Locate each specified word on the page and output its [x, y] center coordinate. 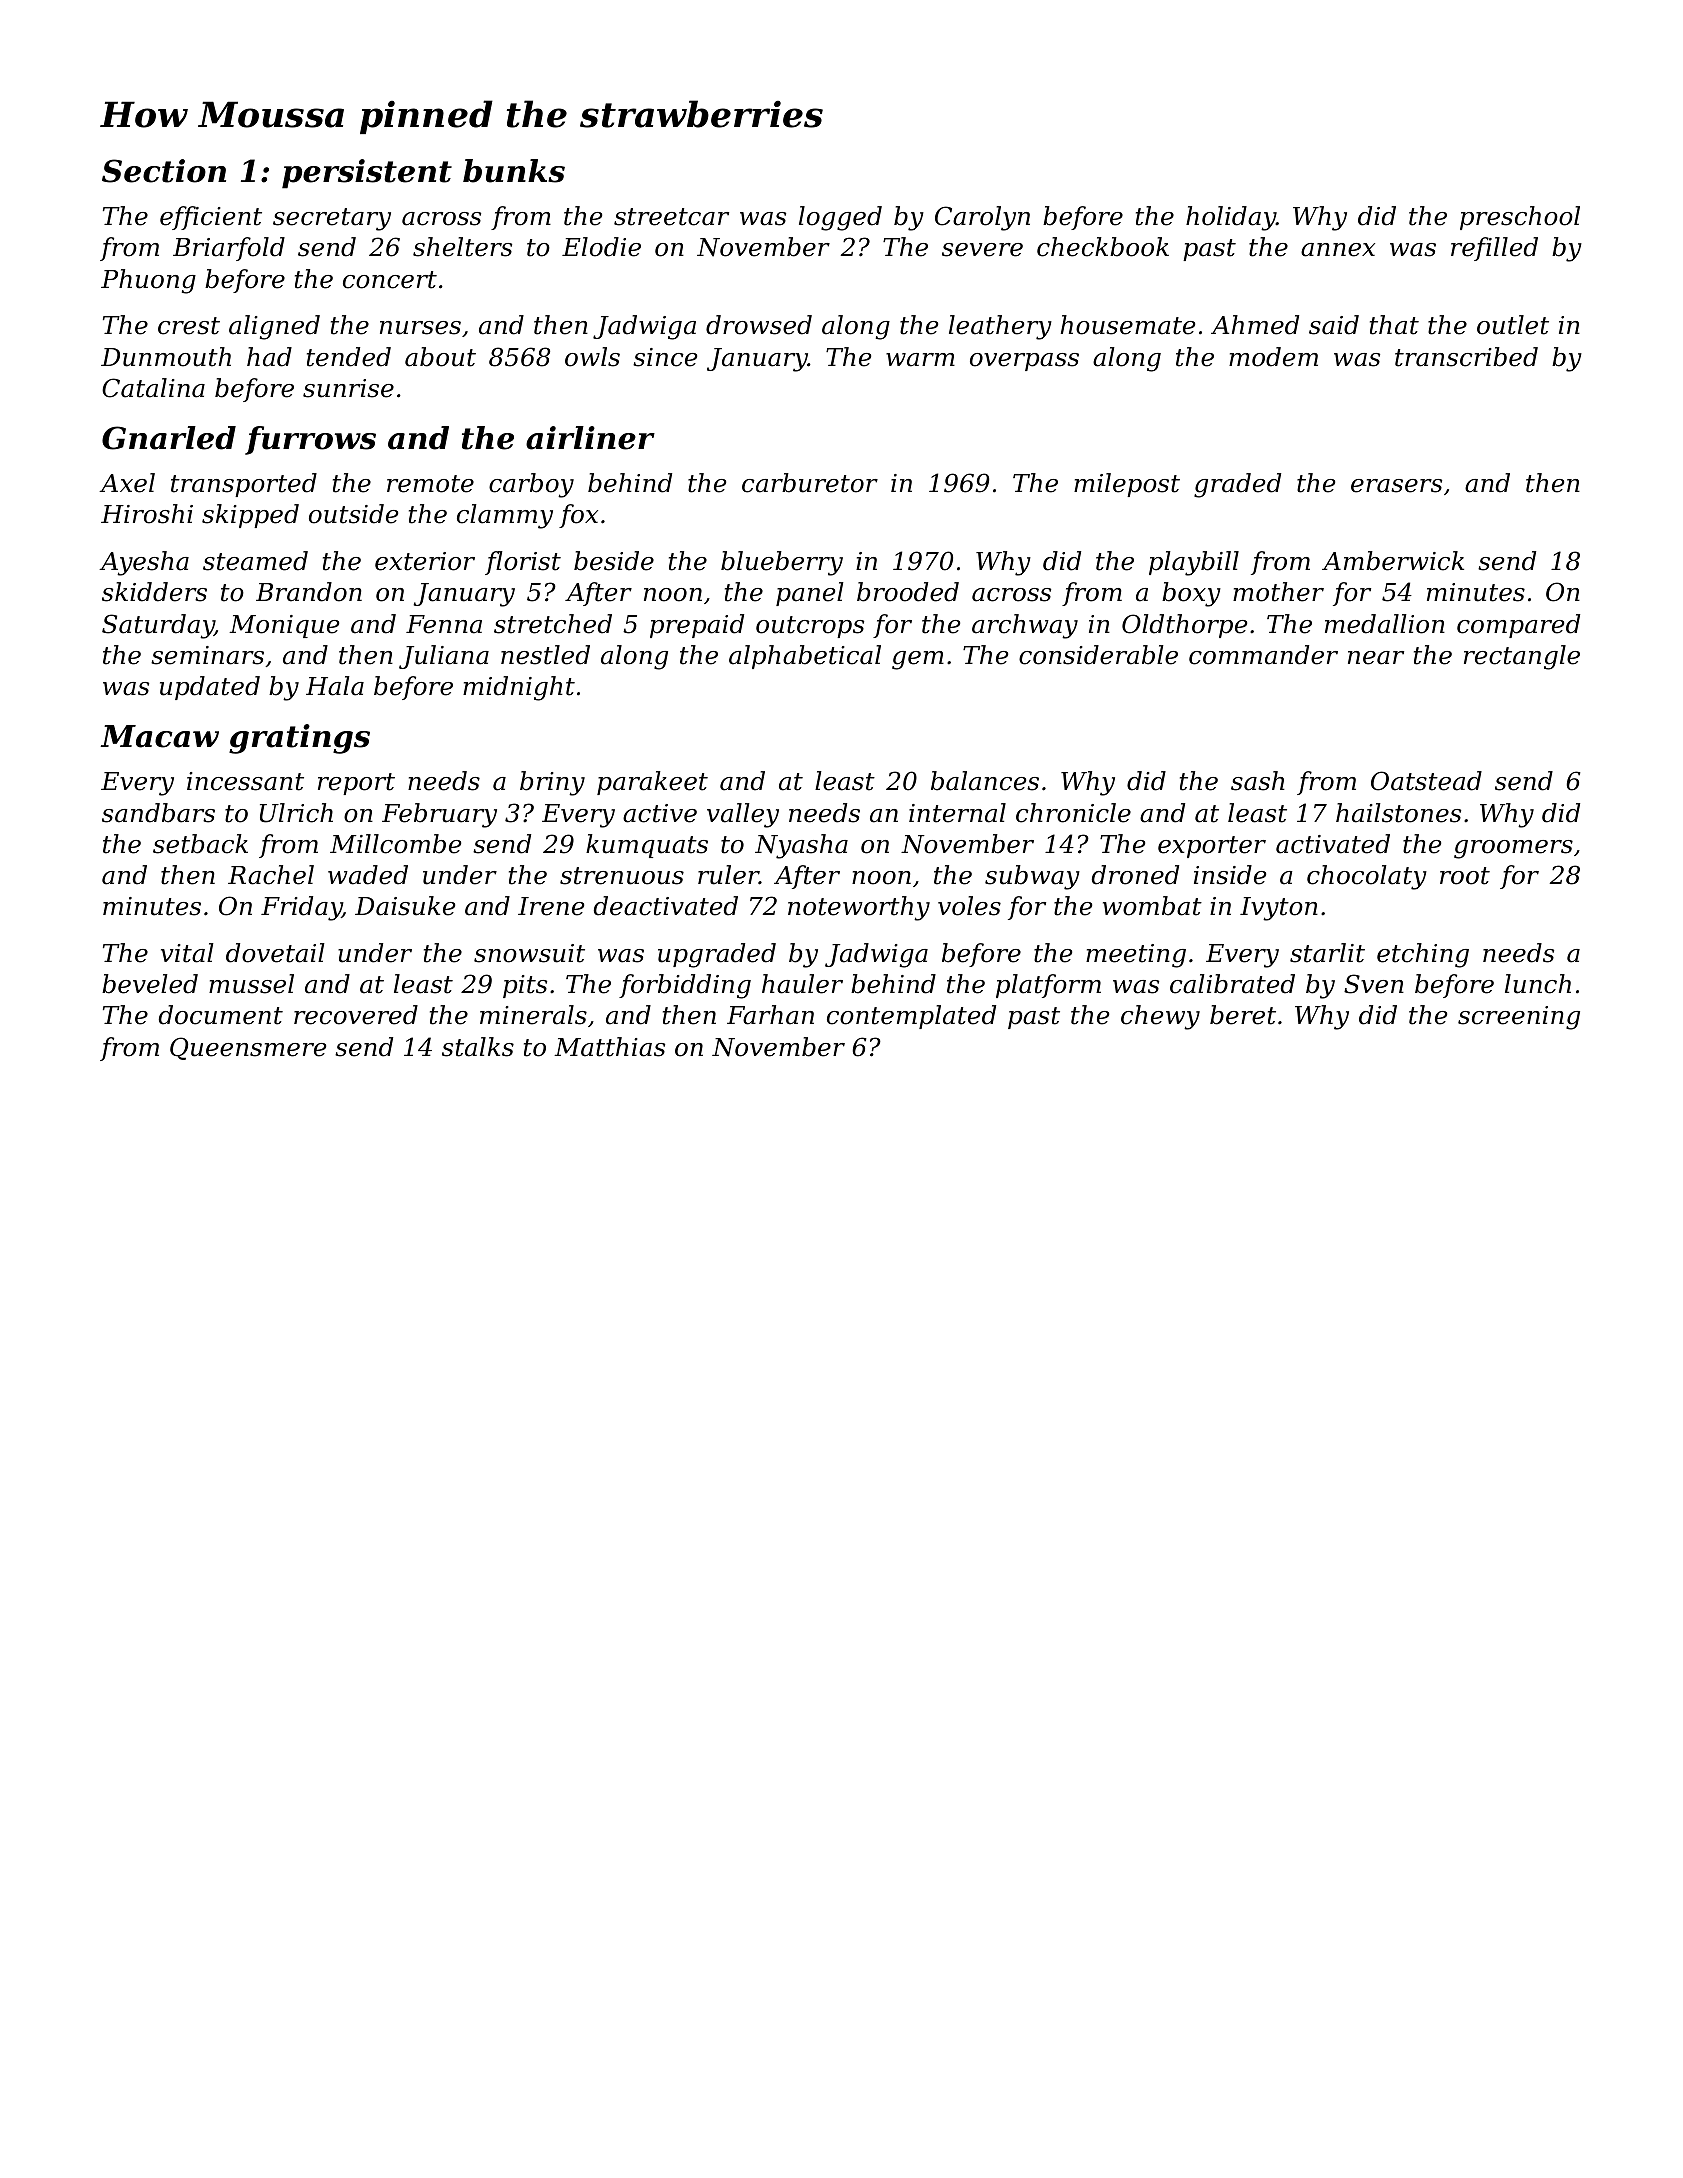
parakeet [652, 783]
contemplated [911, 1017]
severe [982, 250]
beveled [150, 984]
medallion [1385, 624]
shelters [462, 247]
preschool [1520, 218]
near [1376, 658]
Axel [127, 483]
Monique [284, 626]
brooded [908, 592]
